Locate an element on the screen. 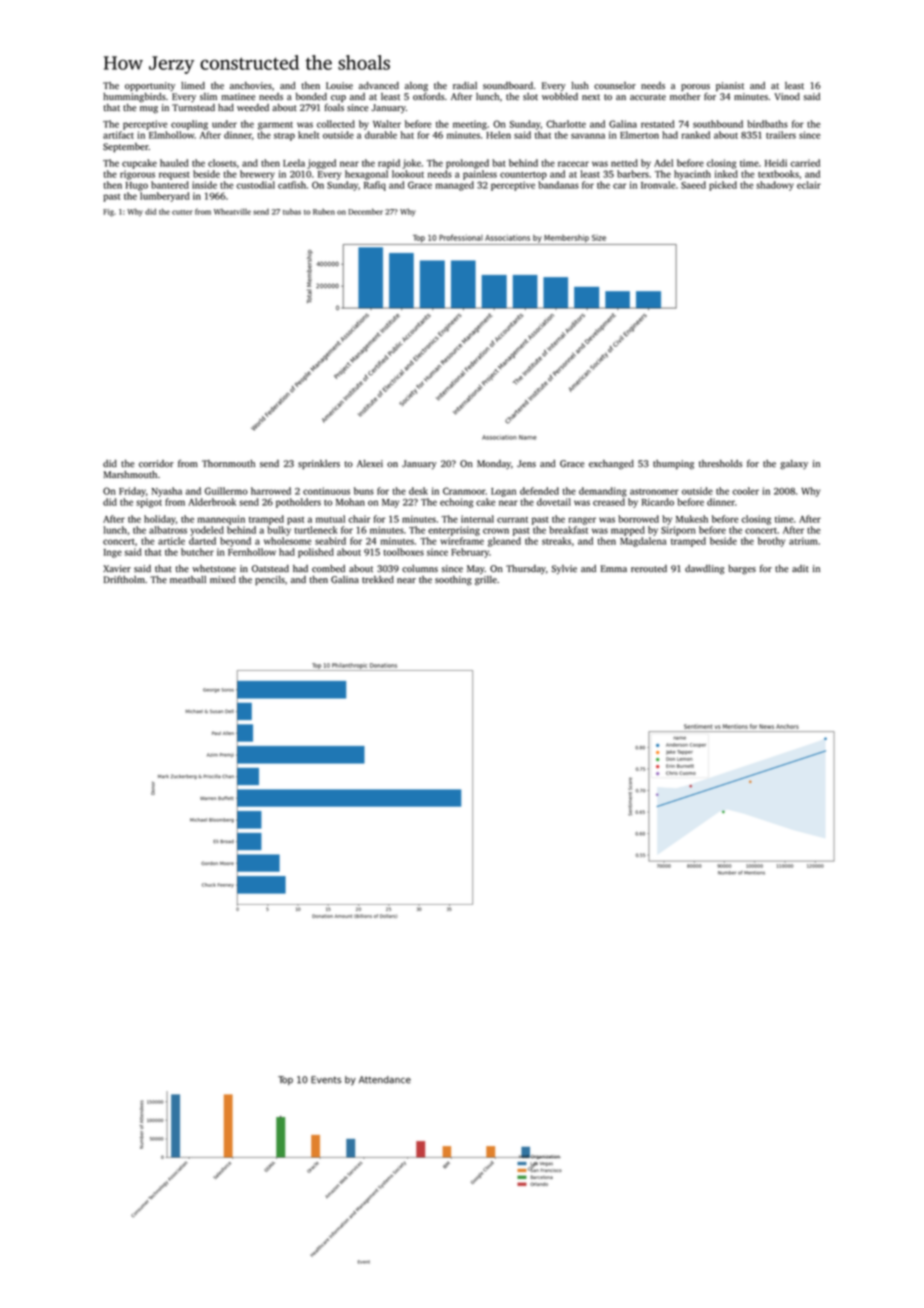 The width and height of the screenshot is (924, 1308). astronomer is located at coordinates (654, 492).
